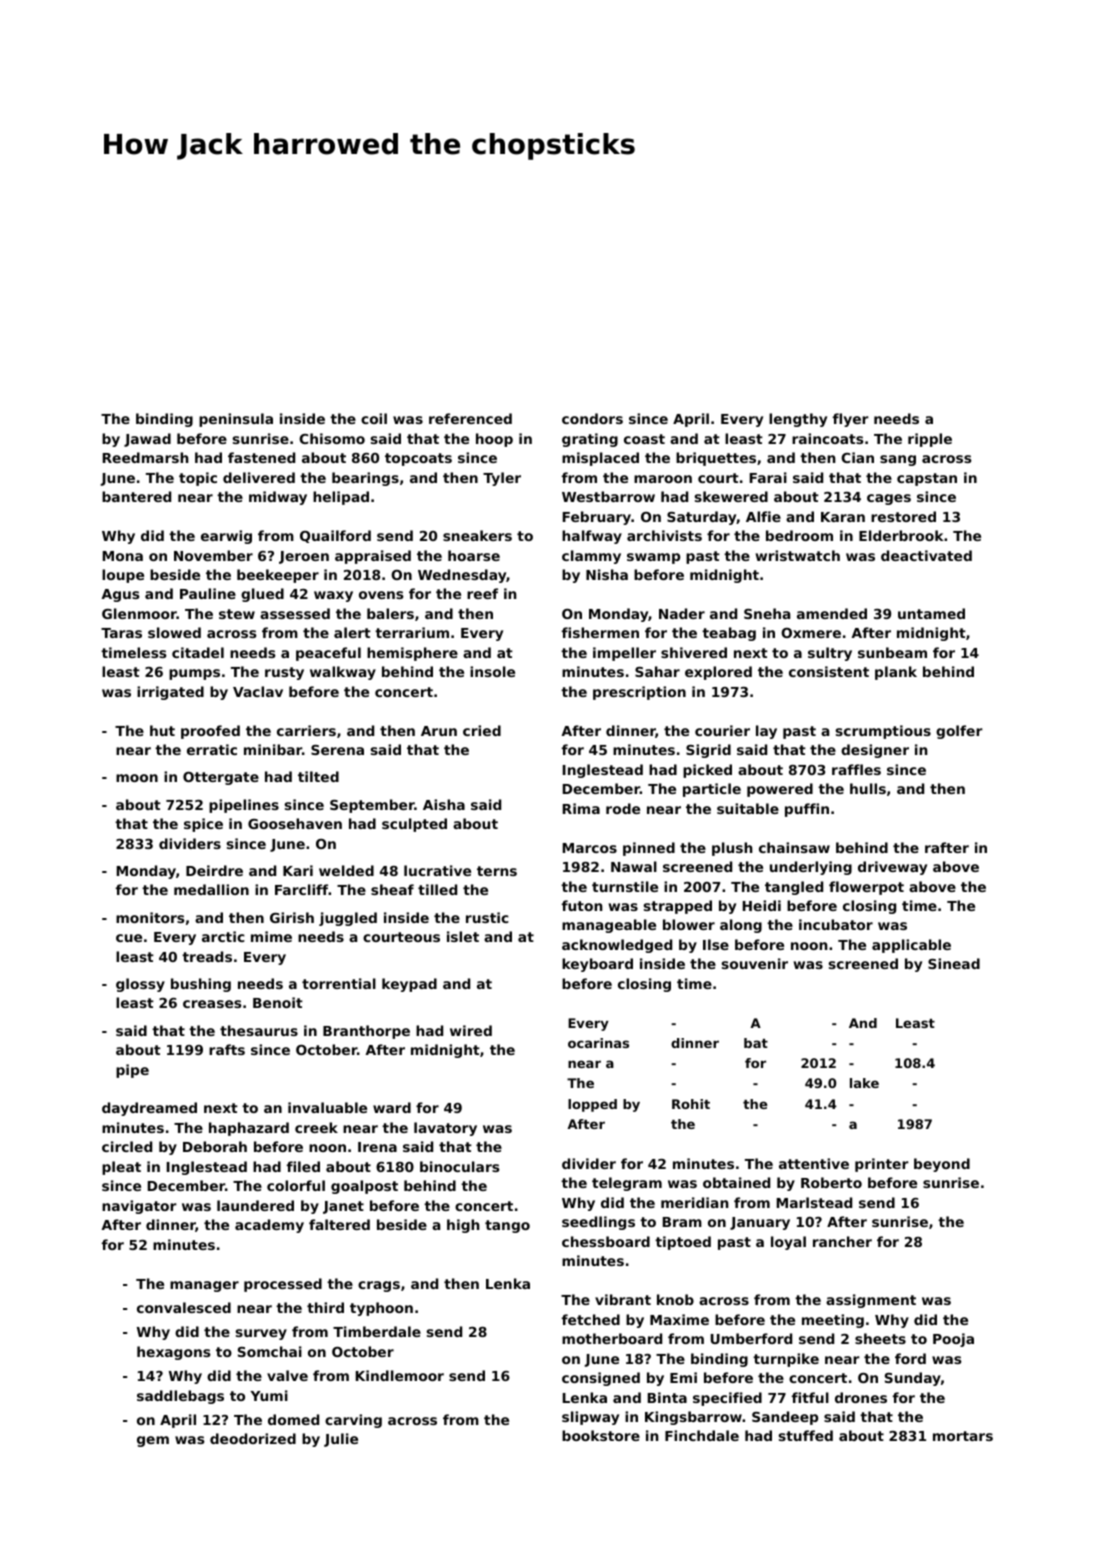 This screenshot has width=1096, height=1550. What do you see at coordinates (214, 870) in the screenshot?
I see `Deirdre` at bounding box center [214, 870].
